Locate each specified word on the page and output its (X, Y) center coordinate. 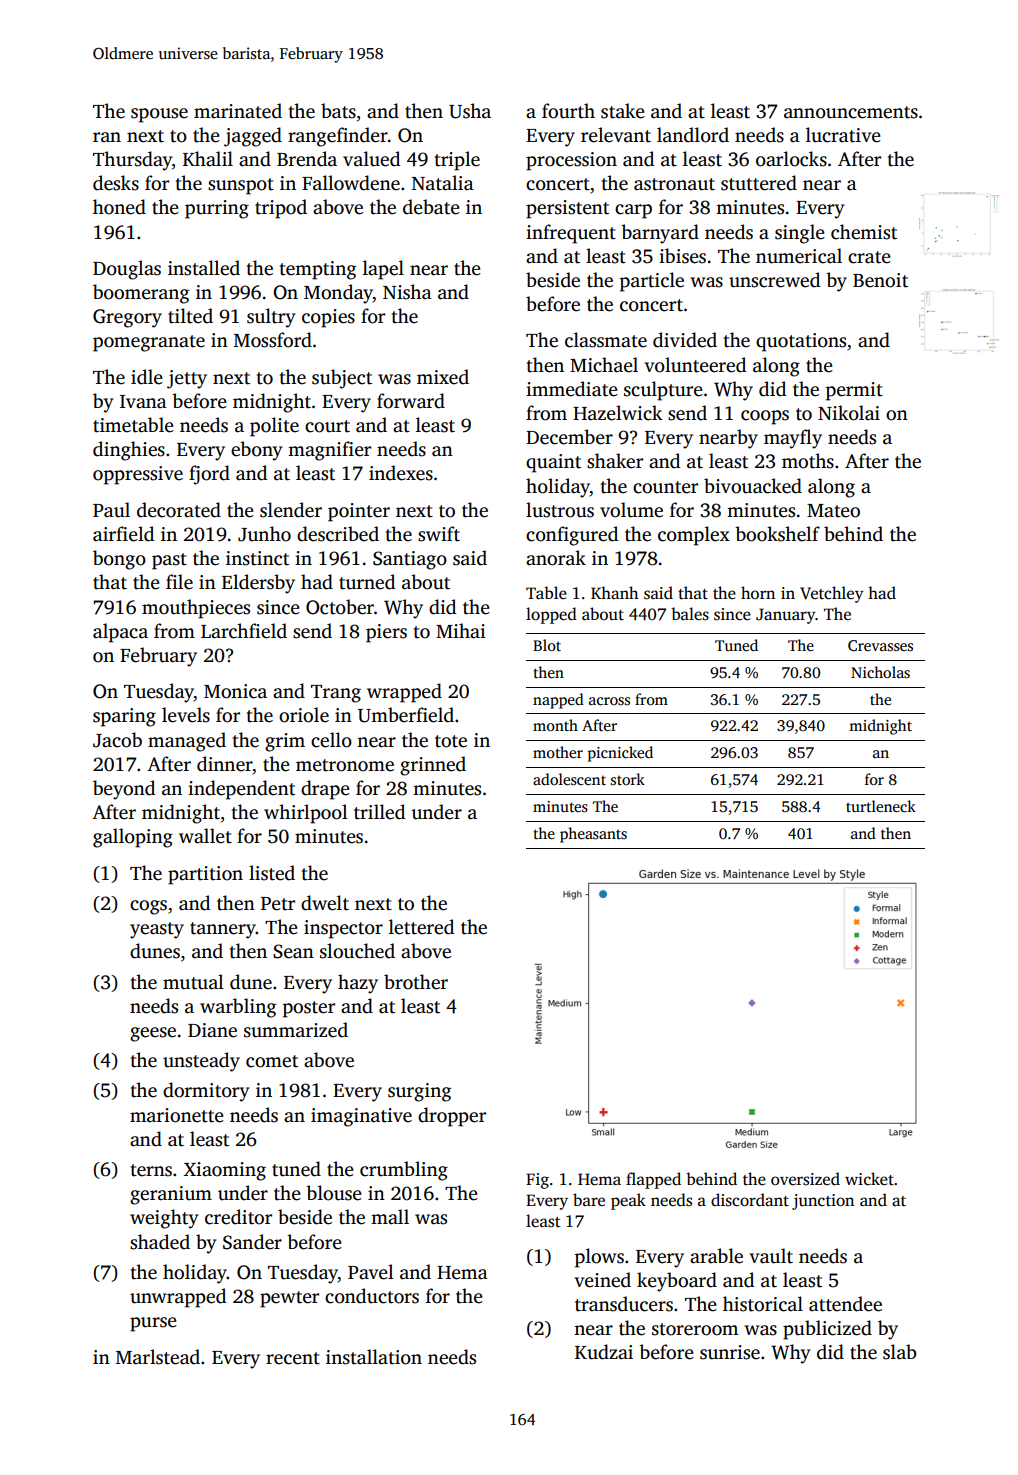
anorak (556, 558)
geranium (171, 1195)
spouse (159, 115)
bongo (119, 560)
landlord (693, 135)
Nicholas (880, 672)
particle (652, 282)
